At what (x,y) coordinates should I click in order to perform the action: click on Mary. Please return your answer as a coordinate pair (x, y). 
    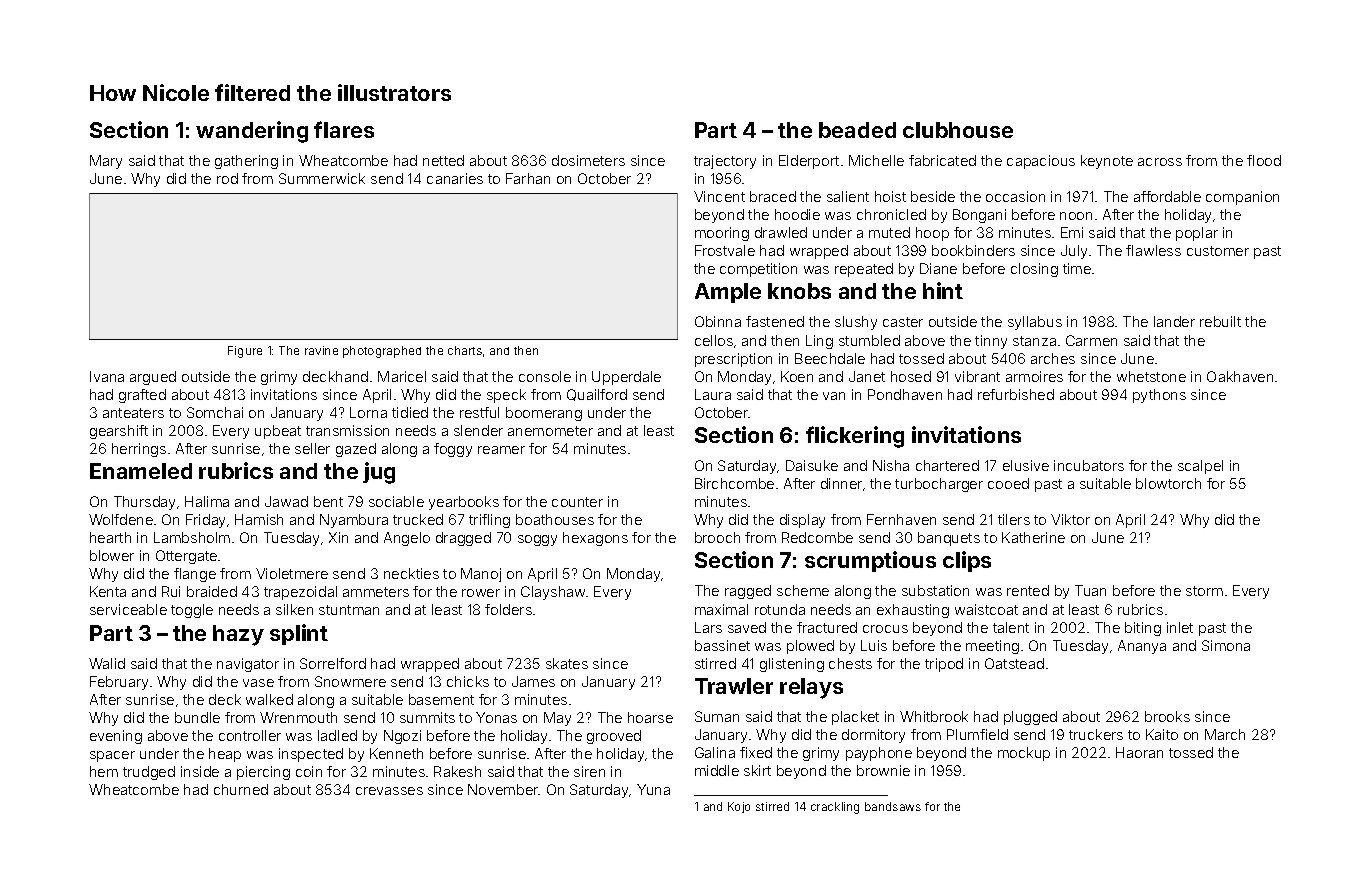
    Looking at the image, I should click on (106, 162).
